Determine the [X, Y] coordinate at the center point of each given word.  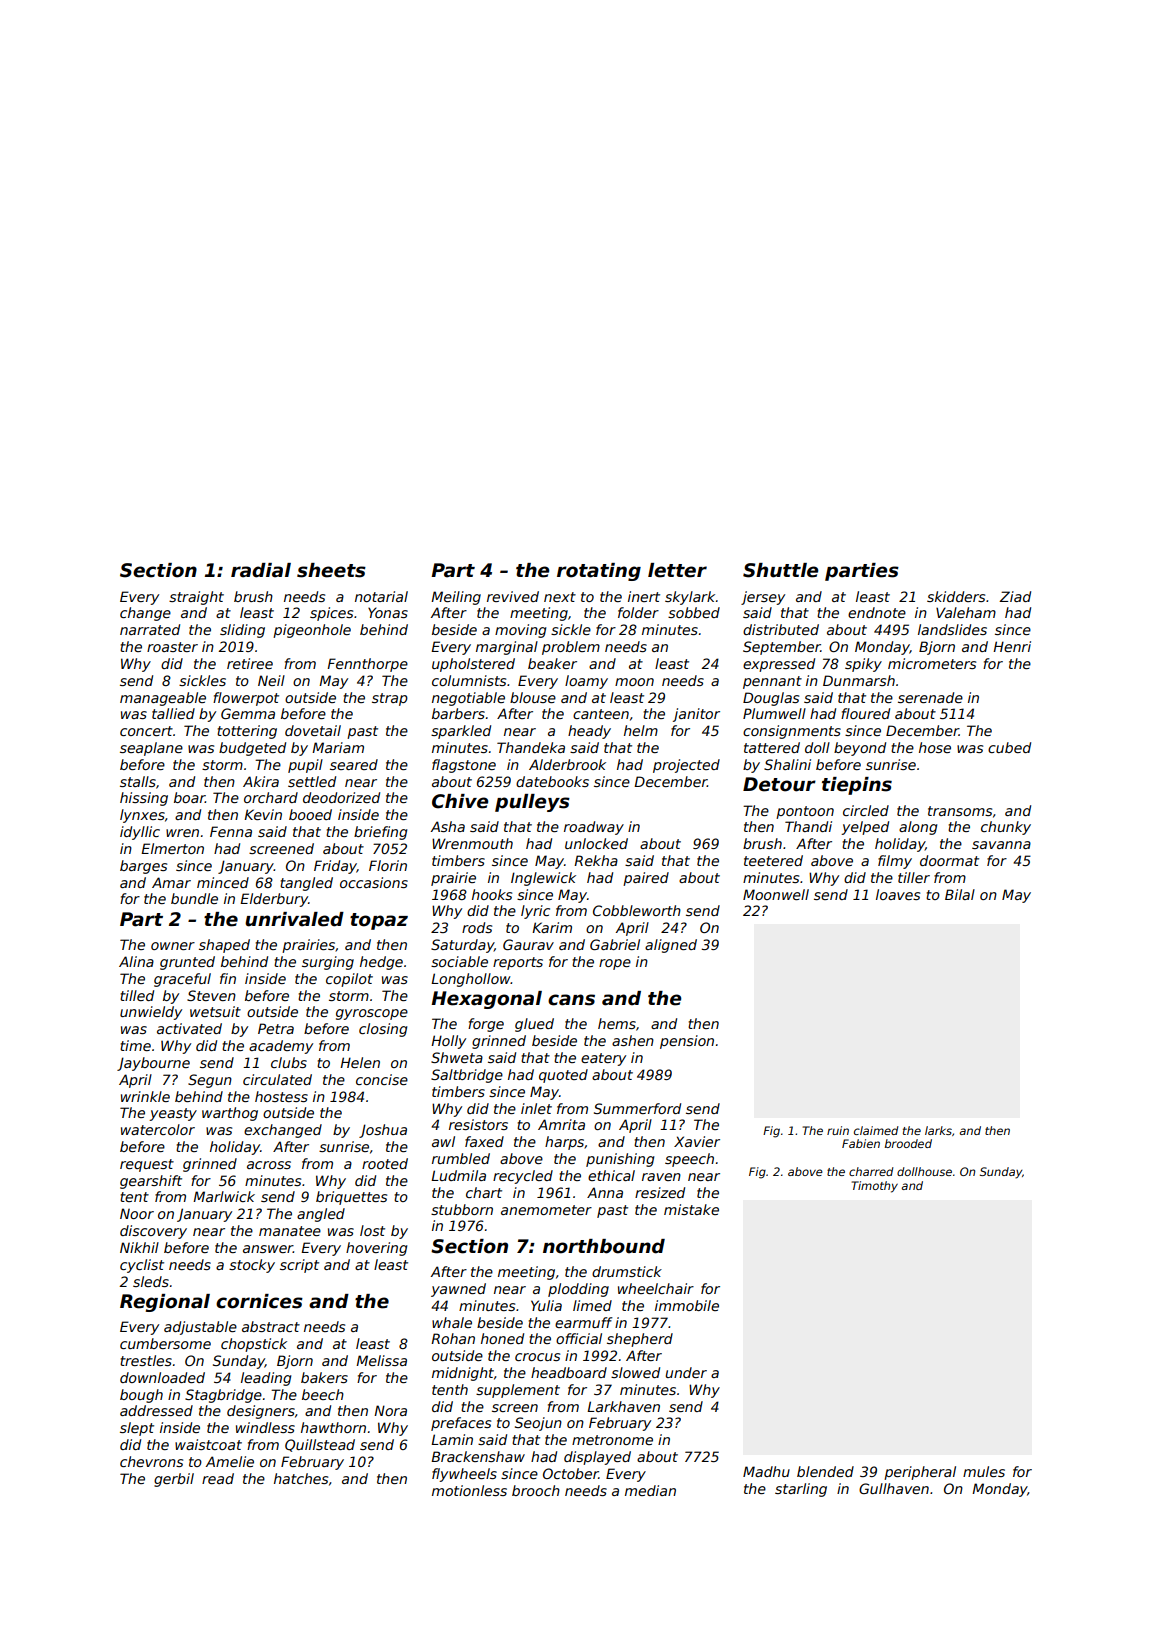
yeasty [173, 1114]
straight [196, 598]
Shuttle [780, 570]
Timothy [875, 1187]
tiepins [857, 786]
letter [677, 570]
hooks [492, 894]
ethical [611, 1175]
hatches [301, 1478]
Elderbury [274, 900]
